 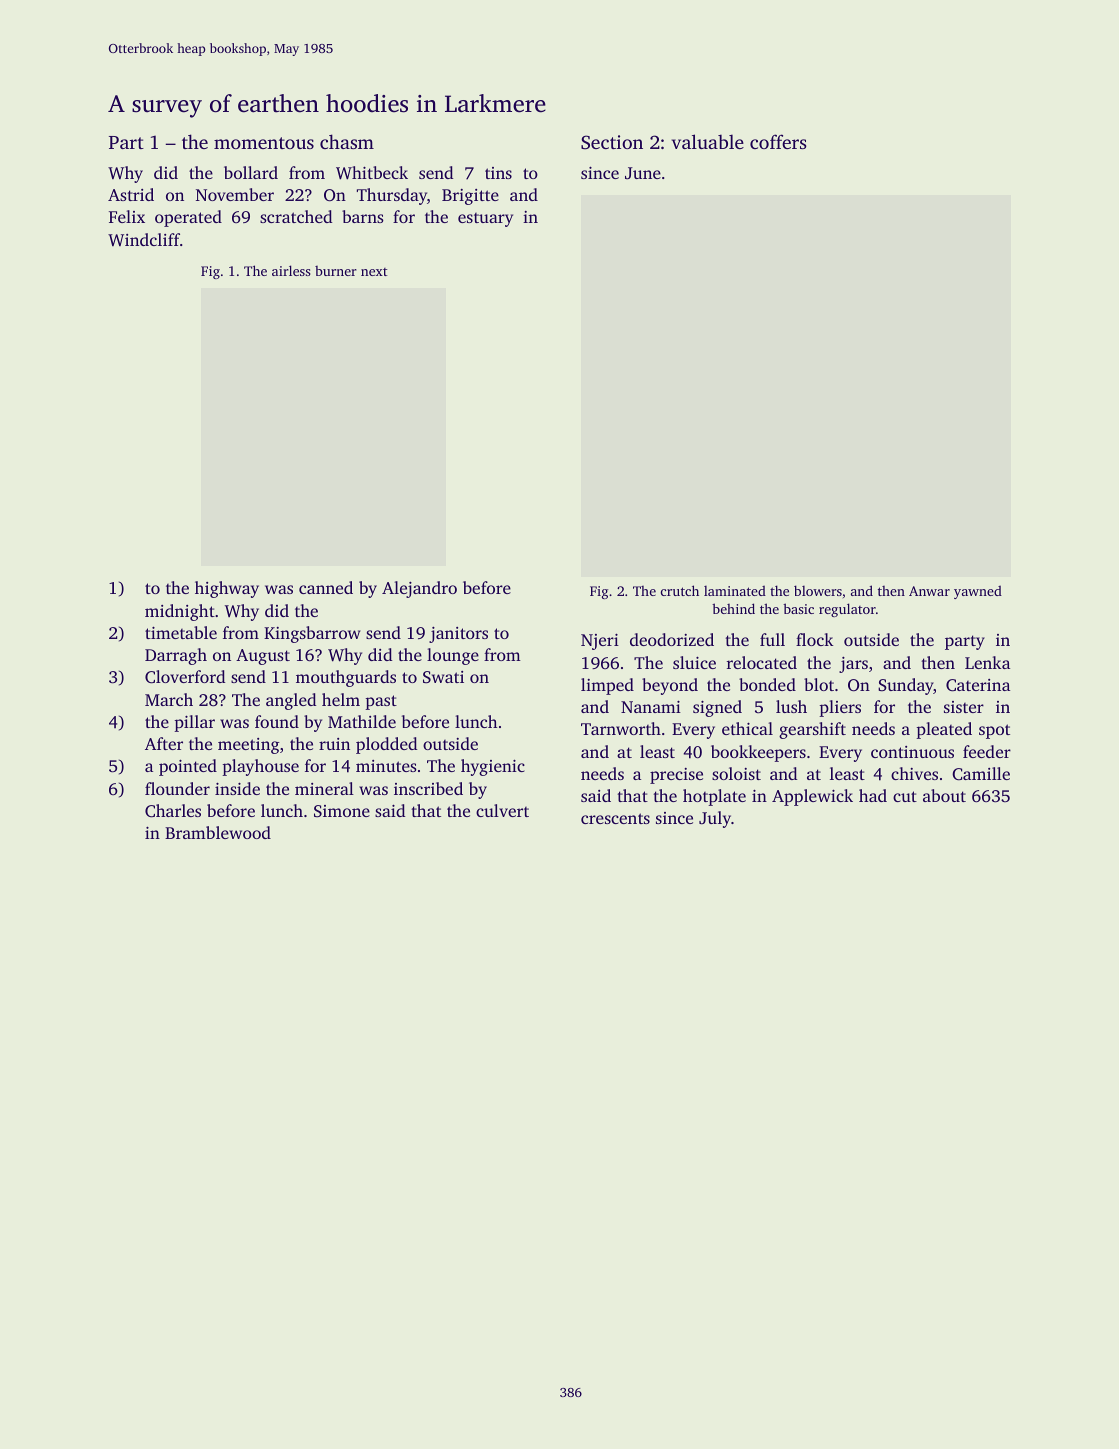 What do you see at coordinates (929, 591) in the document?
I see `Anwar` at bounding box center [929, 591].
